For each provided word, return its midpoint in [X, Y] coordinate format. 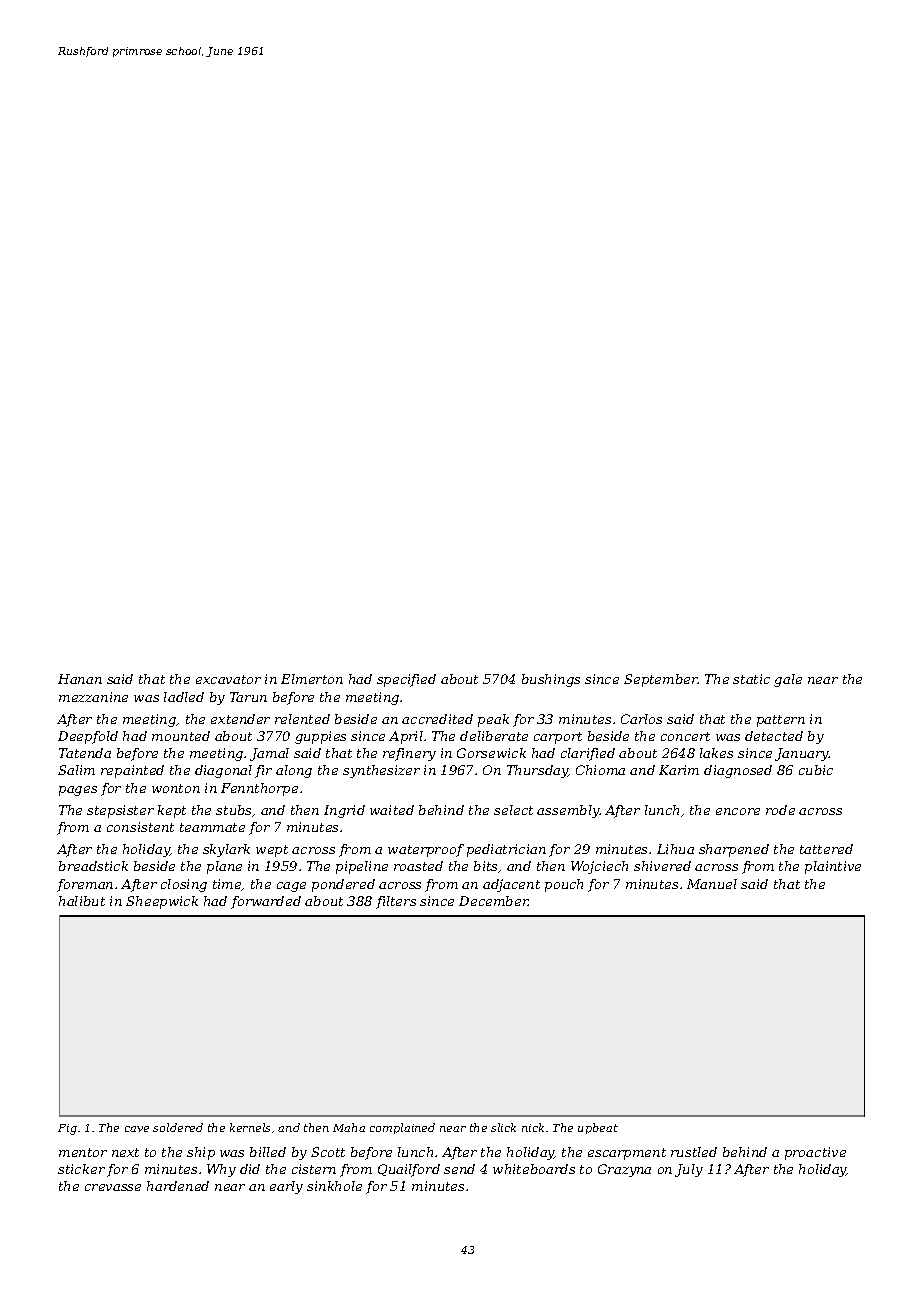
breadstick [93, 866]
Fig [67, 1129]
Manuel [712, 884]
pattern [781, 721]
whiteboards [534, 1169]
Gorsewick [491, 753]
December [494, 901]
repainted [132, 771]
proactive [815, 1153]
